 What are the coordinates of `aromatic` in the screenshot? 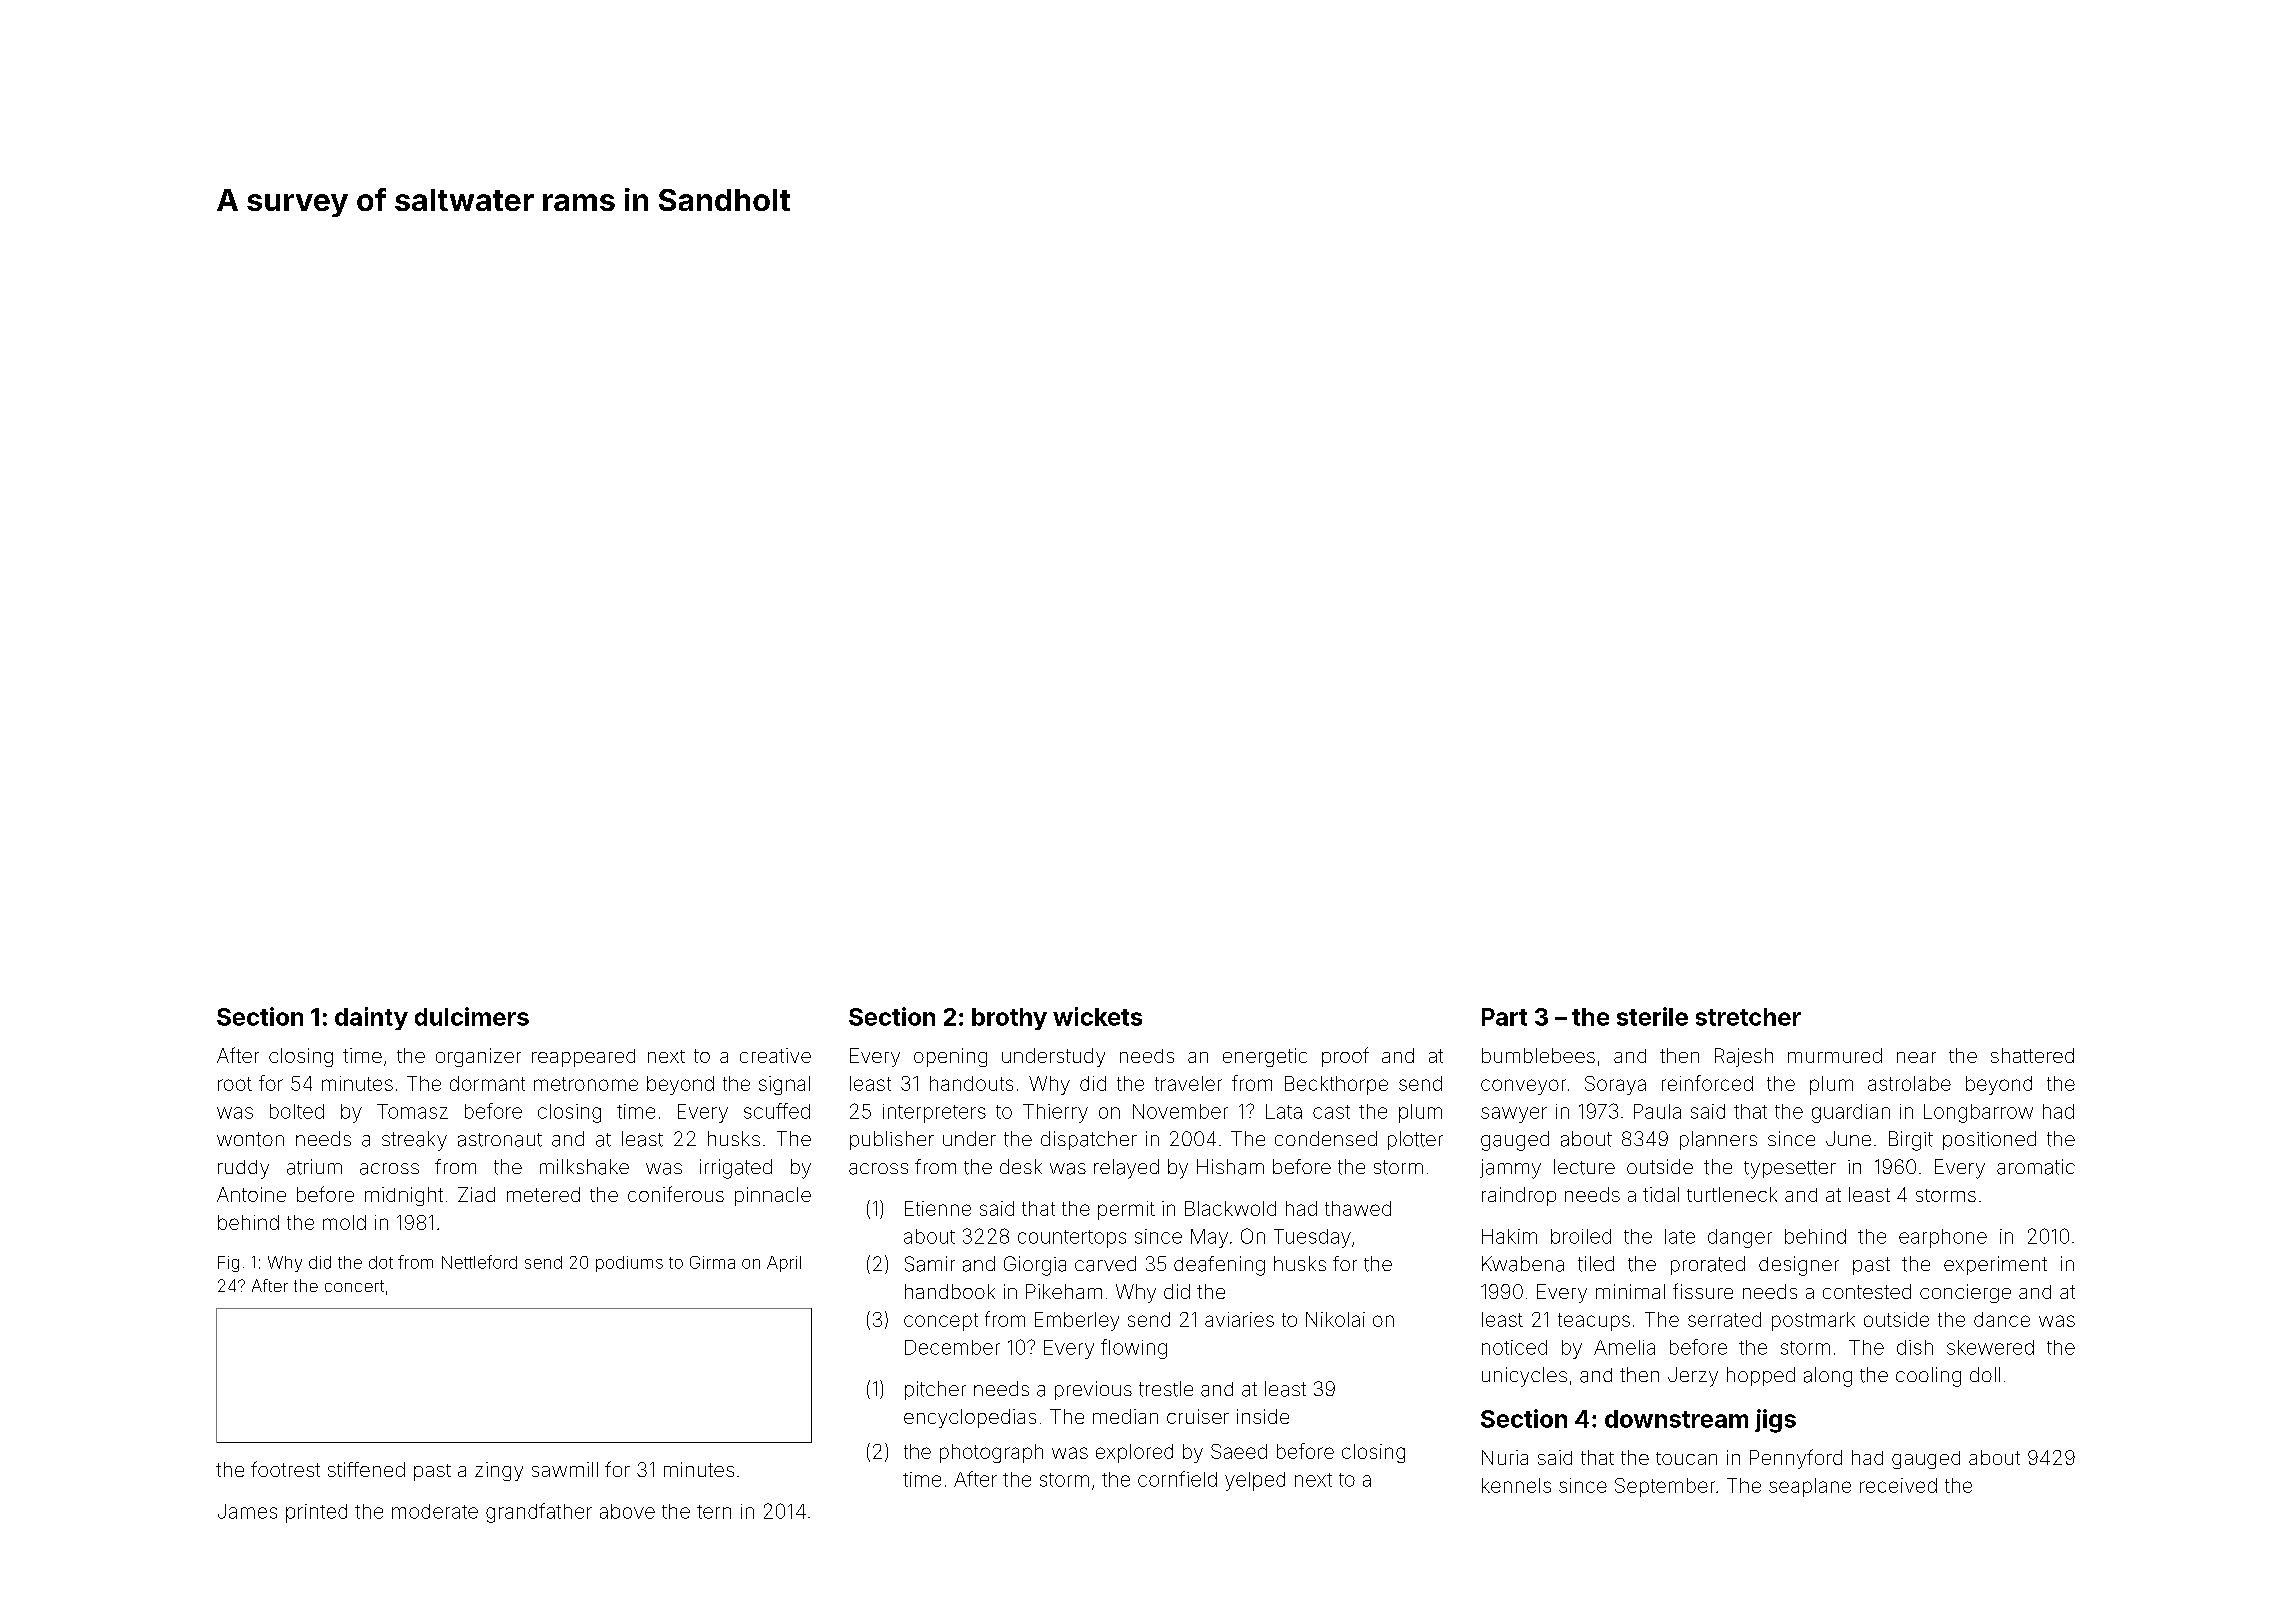 It's located at (2036, 1167).
